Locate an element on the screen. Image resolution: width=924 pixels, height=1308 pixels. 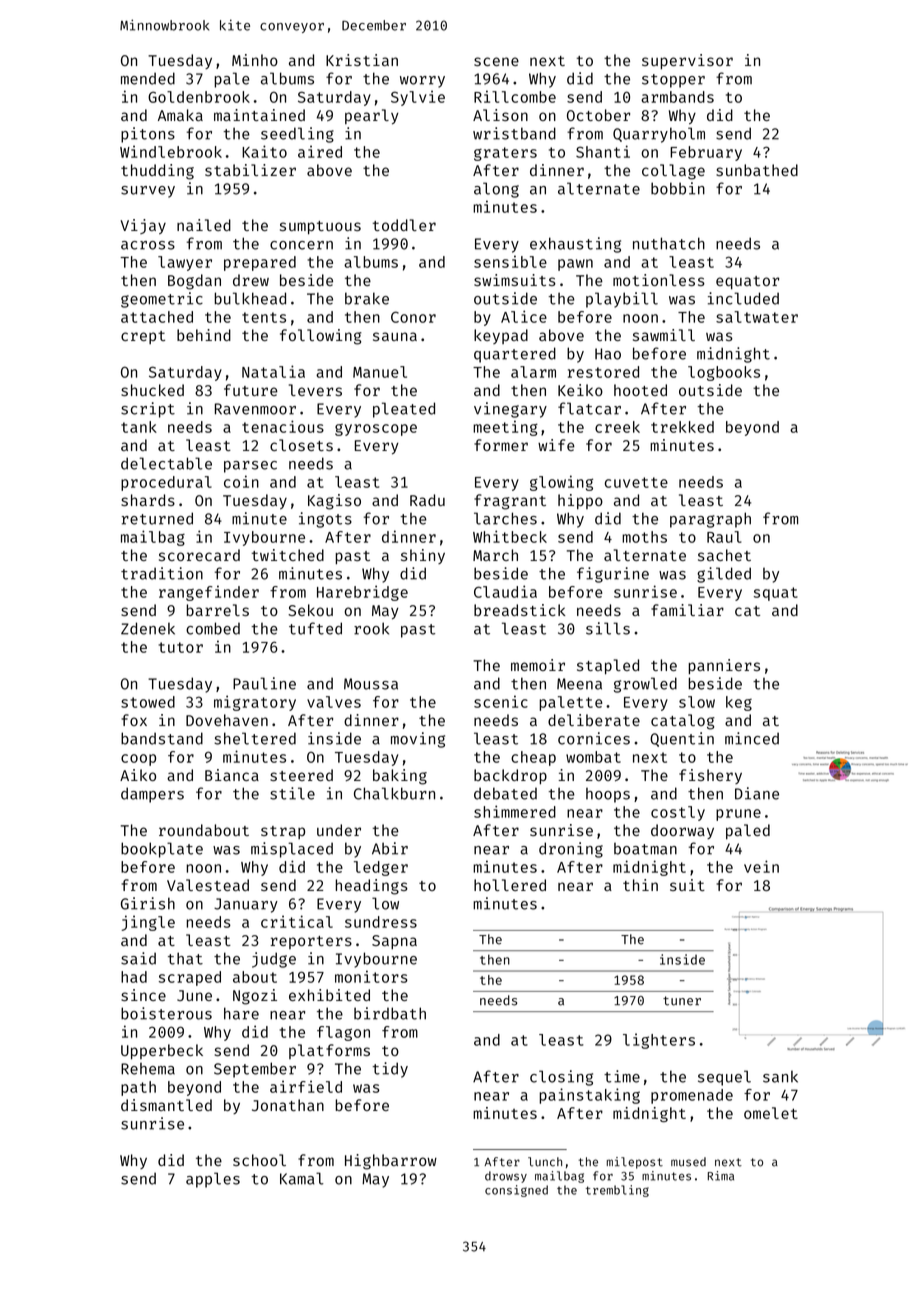
Rima is located at coordinates (721, 1176).
